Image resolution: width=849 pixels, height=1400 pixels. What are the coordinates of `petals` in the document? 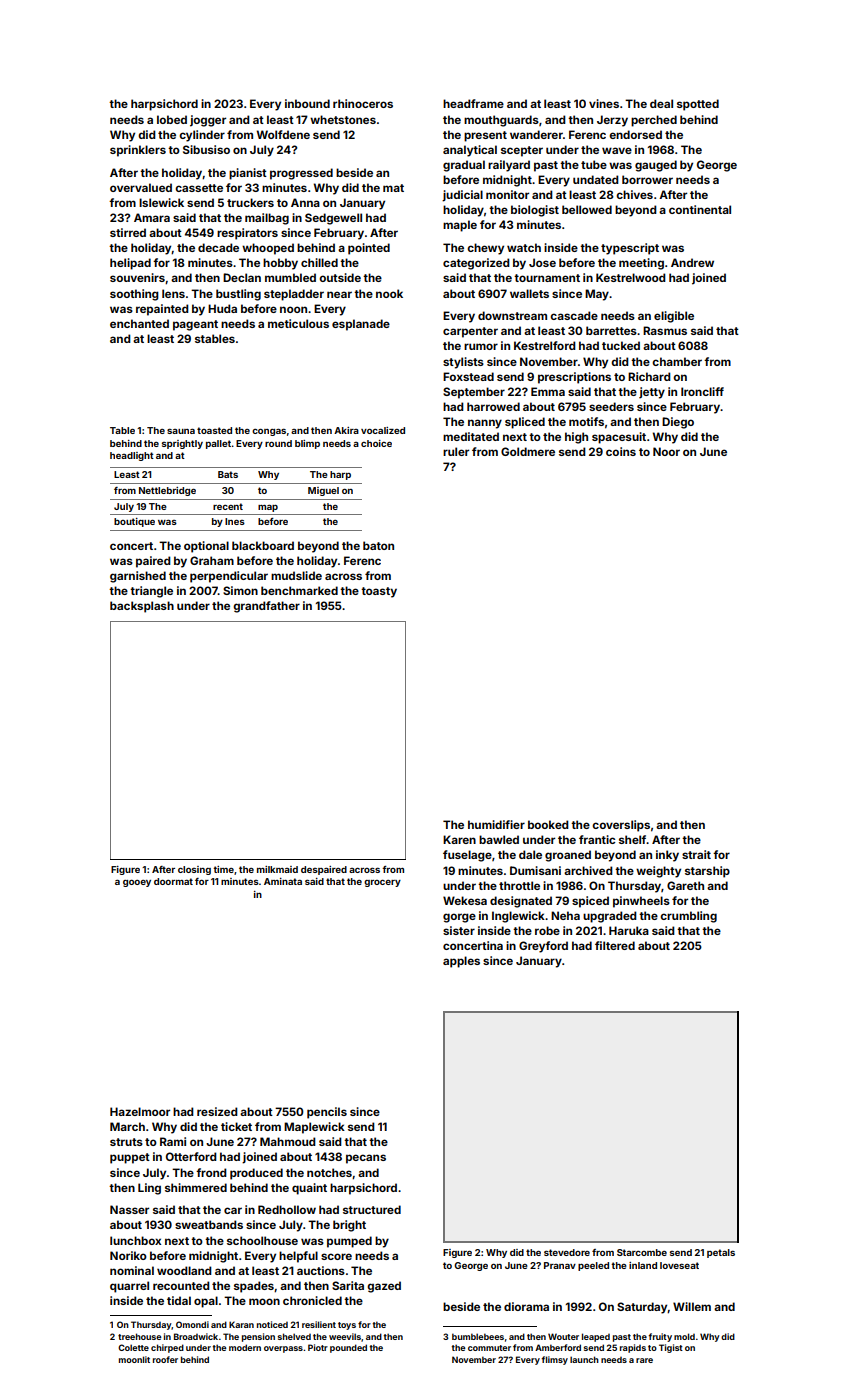 It's located at (721, 1253).
